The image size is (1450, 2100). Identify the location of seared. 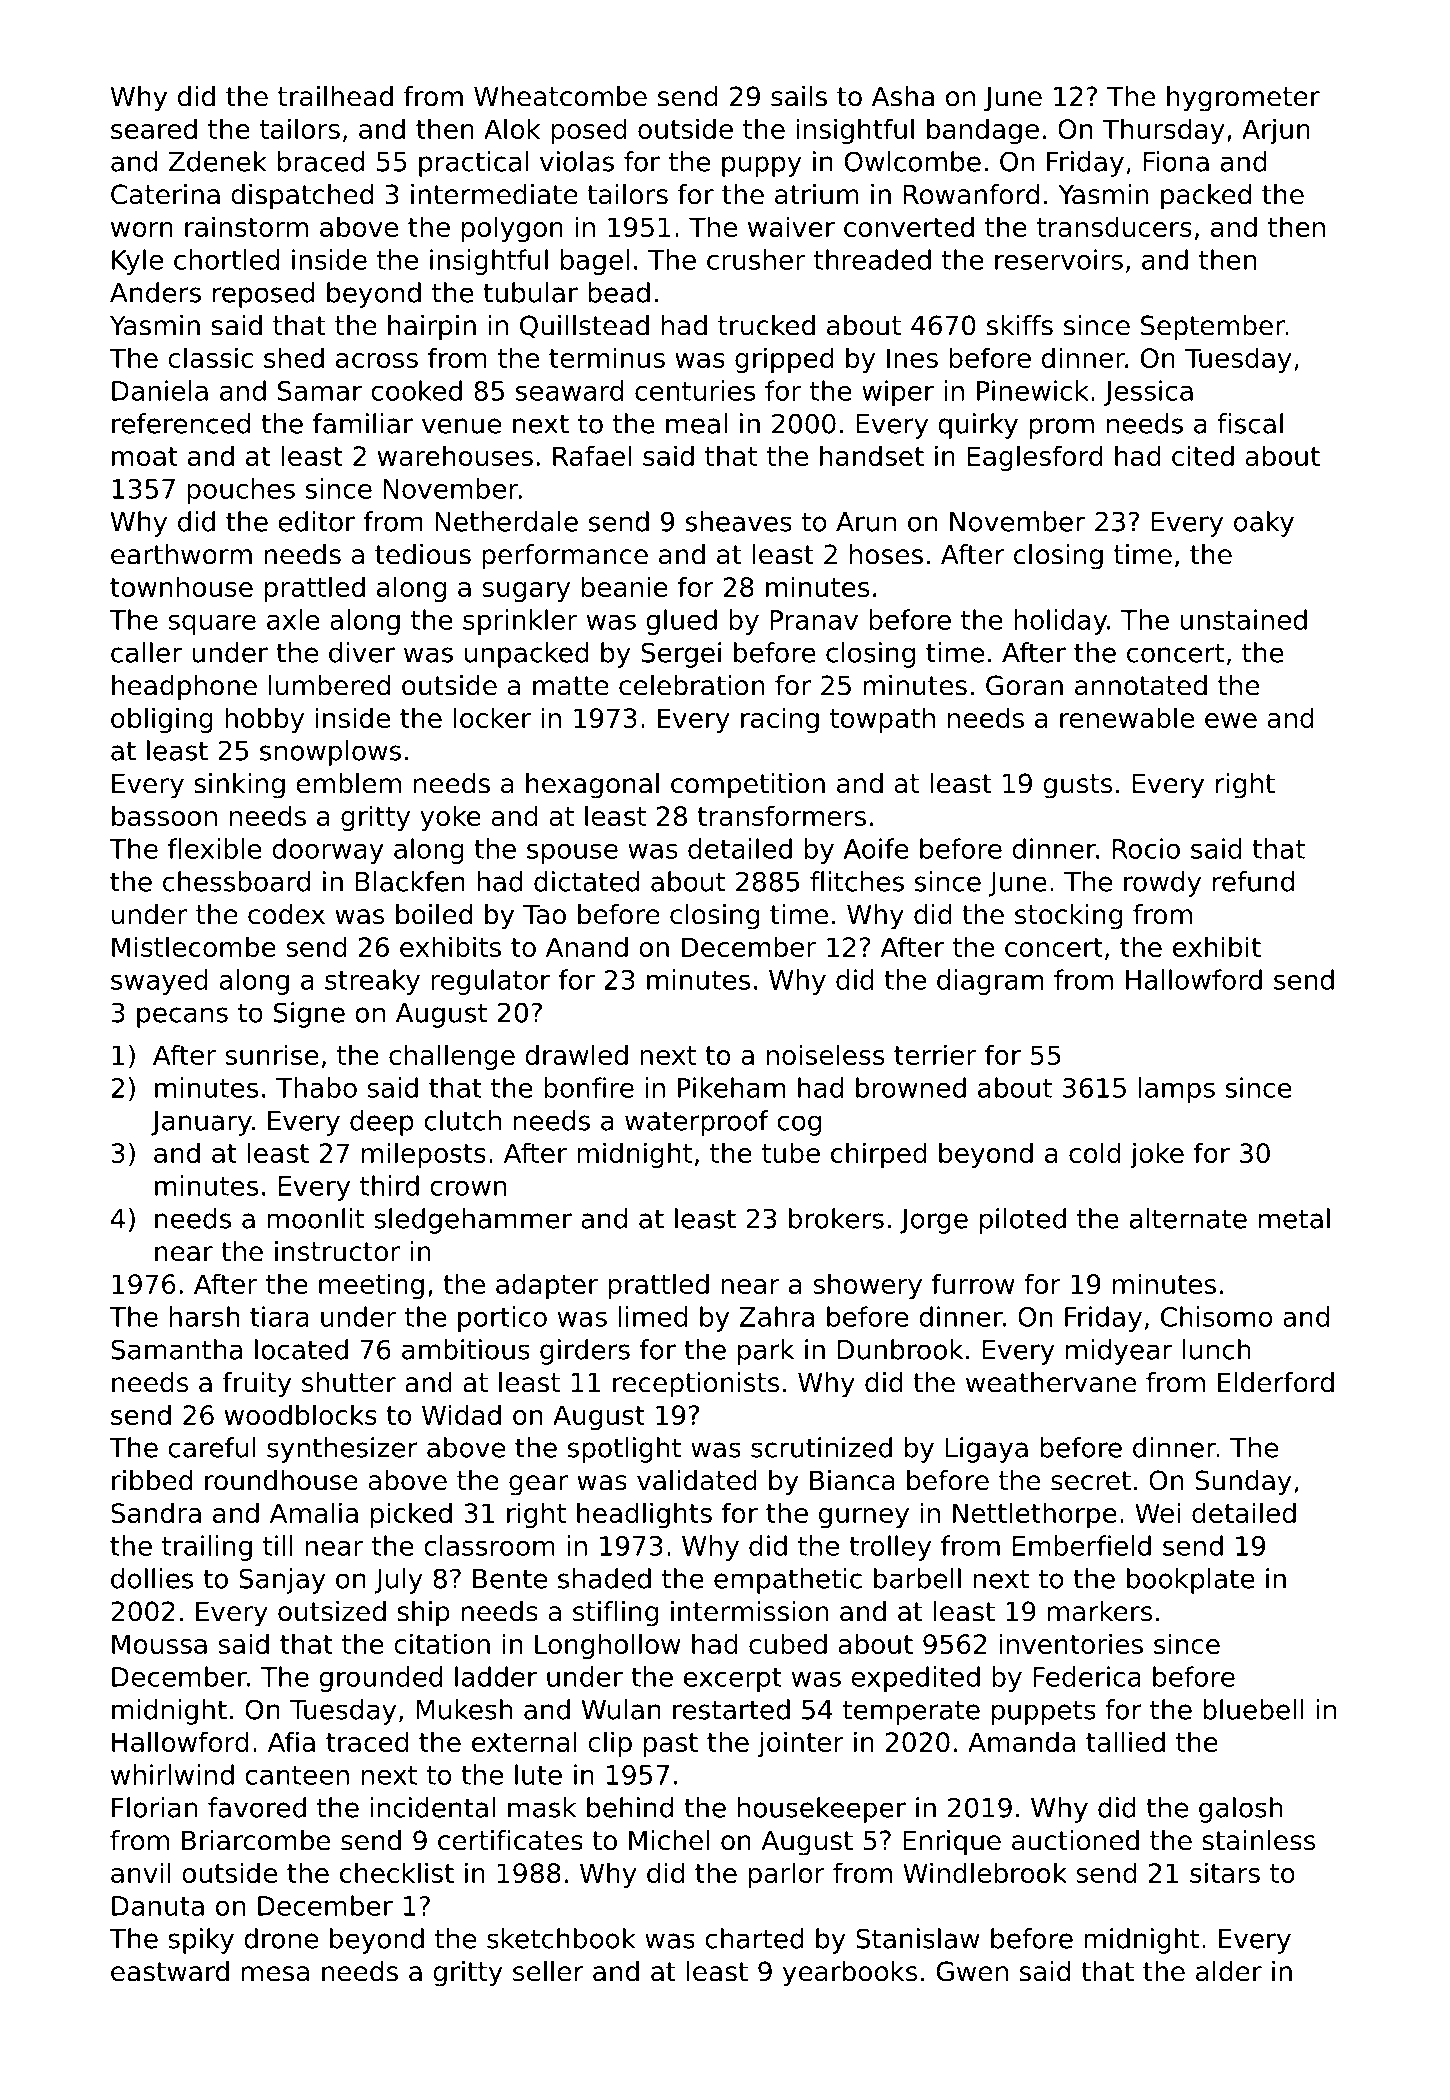
(154, 128).
